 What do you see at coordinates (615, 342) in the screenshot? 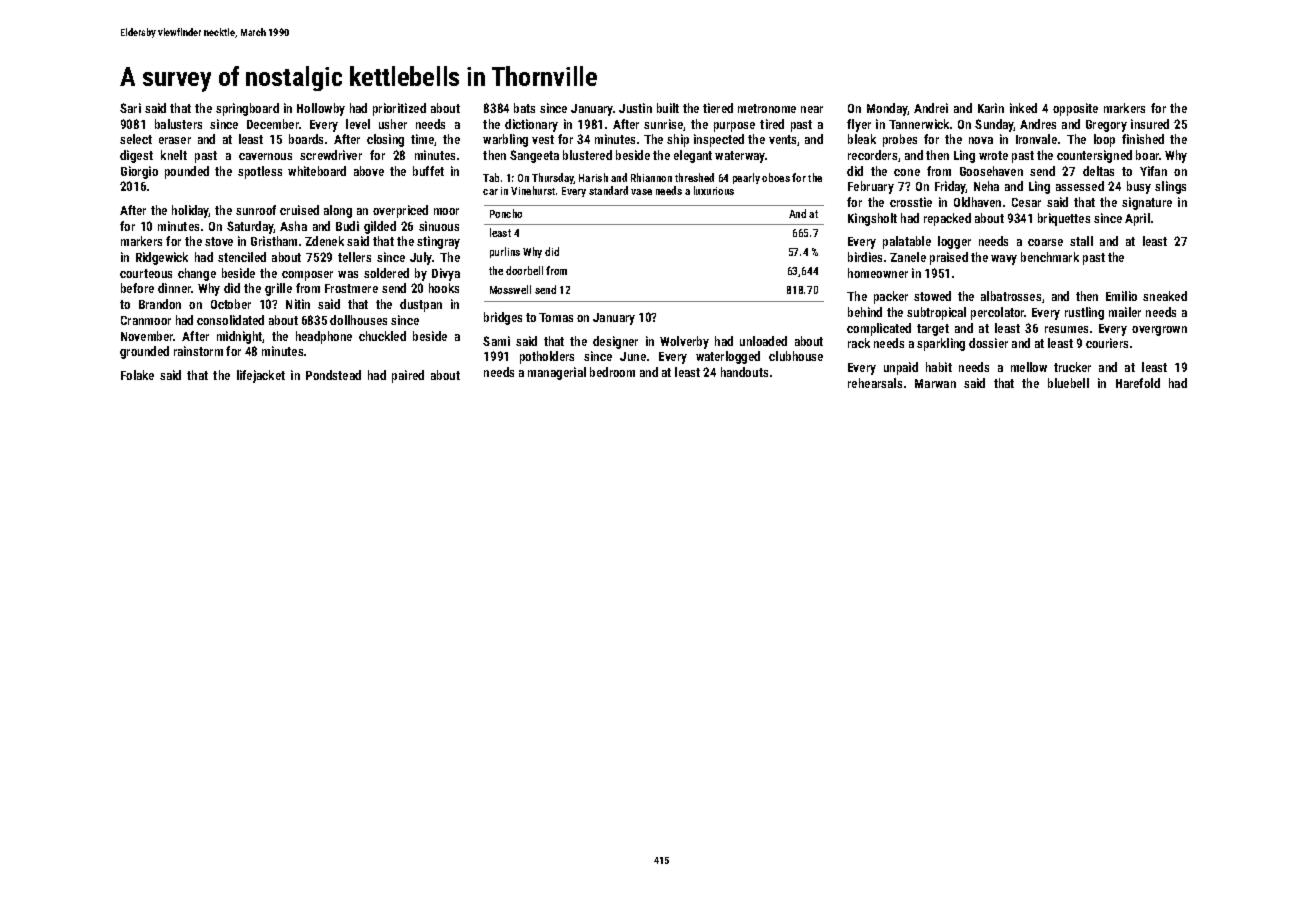
I see `designer` at bounding box center [615, 342].
